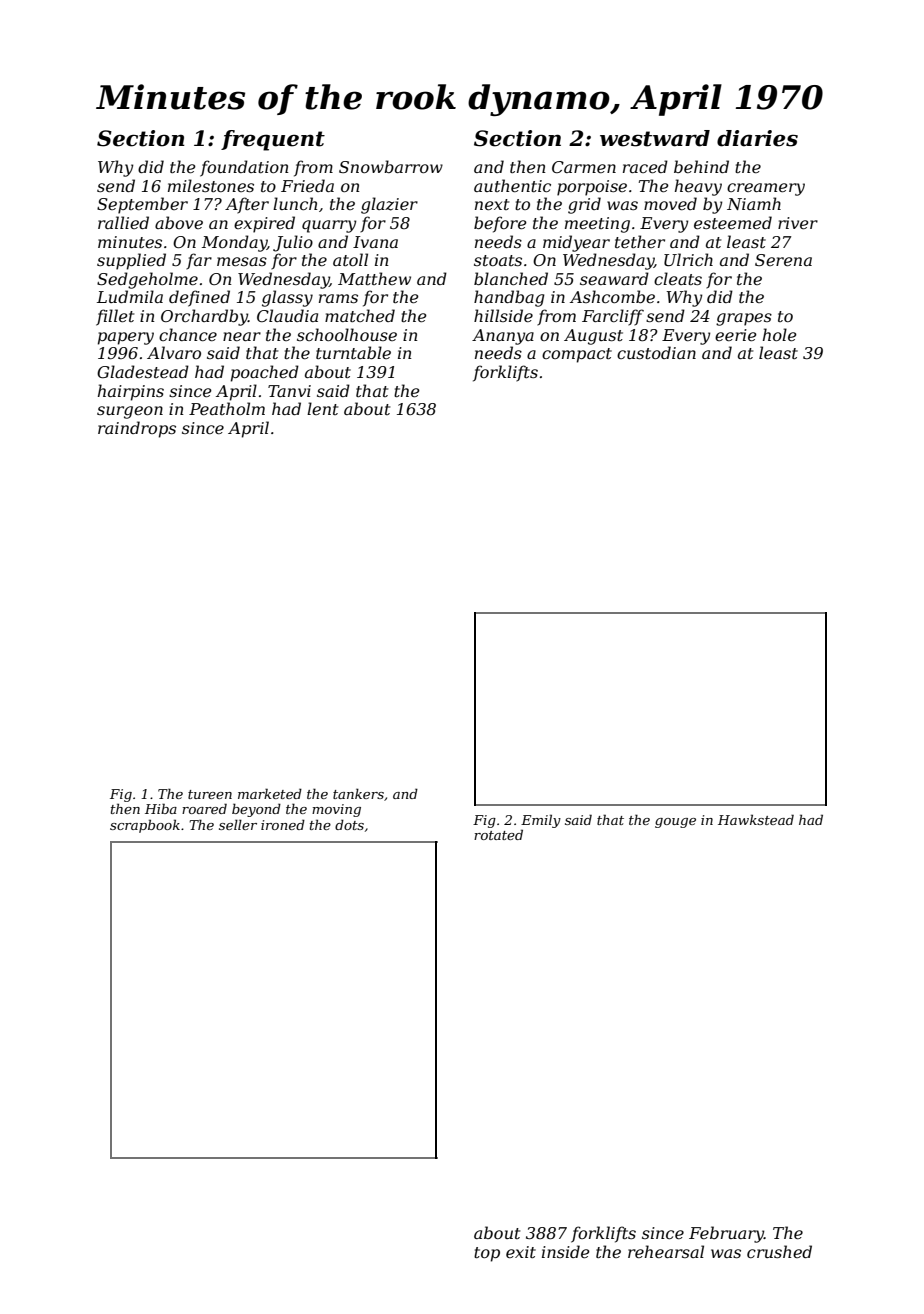 The image size is (924, 1314). What do you see at coordinates (541, 821) in the image?
I see `Emily` at bounding box center [541, 821].
